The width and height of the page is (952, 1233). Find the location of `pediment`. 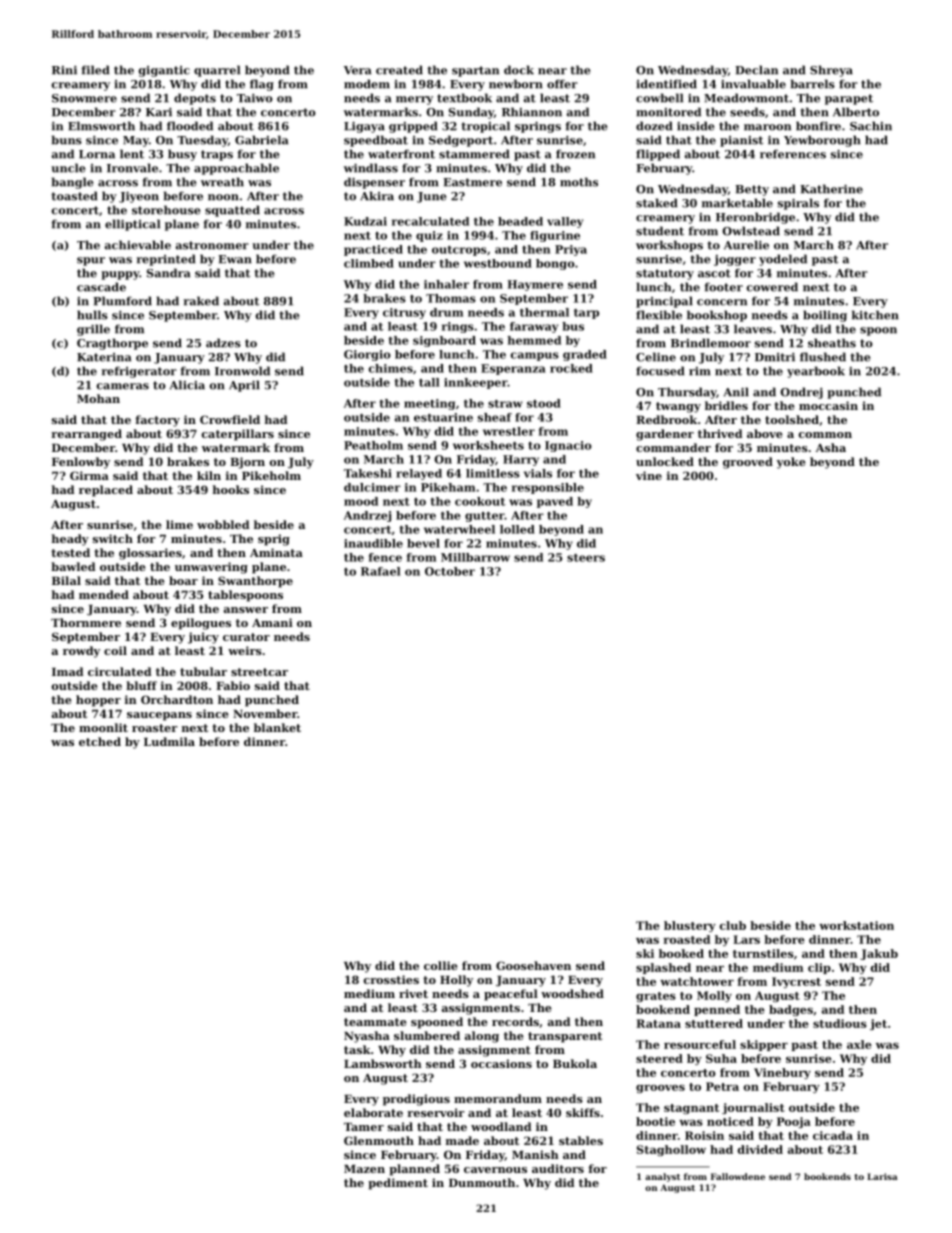

pediment is located at coordinates (398, 1184).
